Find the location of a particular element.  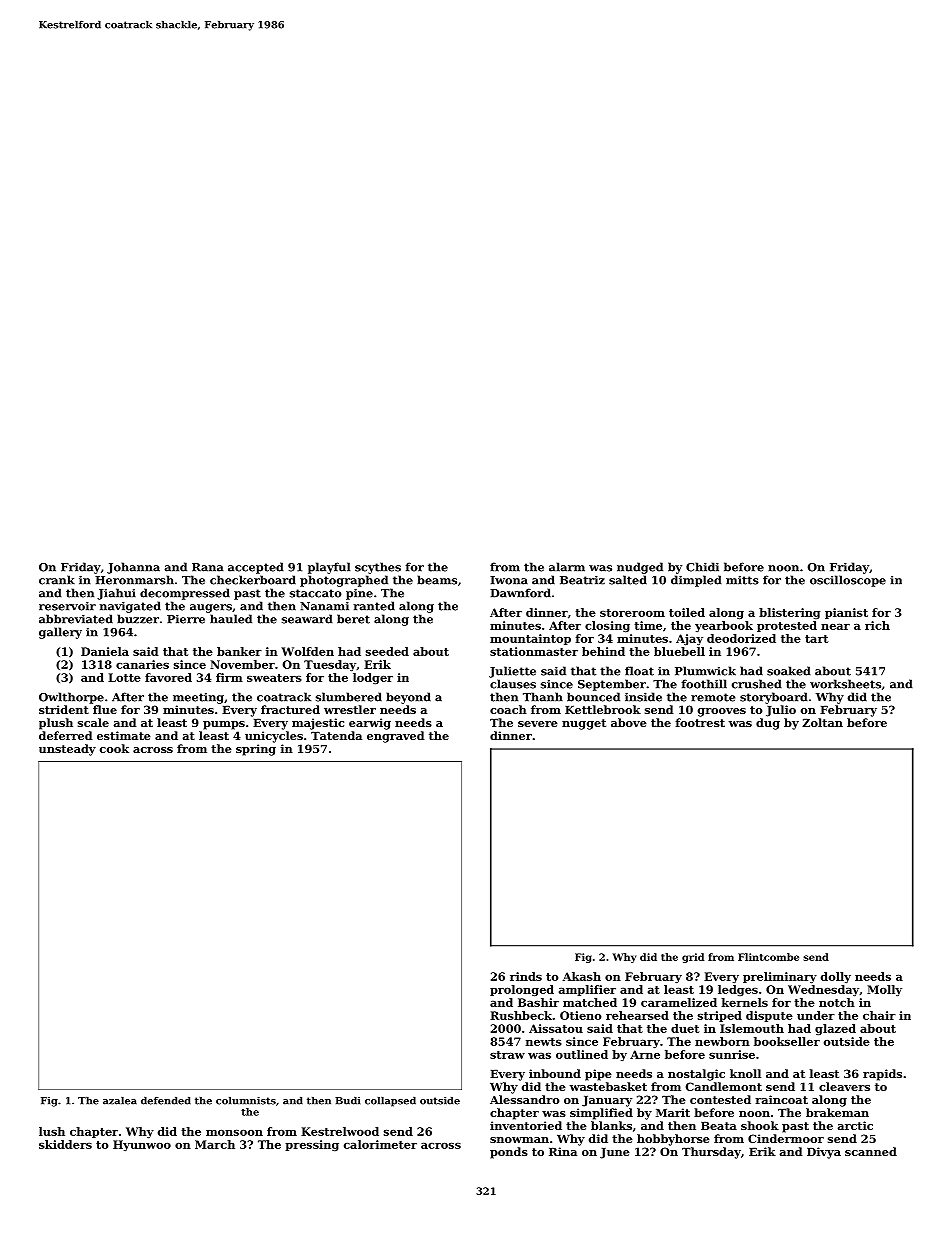

accepted is located at coordinates (256, 568).
